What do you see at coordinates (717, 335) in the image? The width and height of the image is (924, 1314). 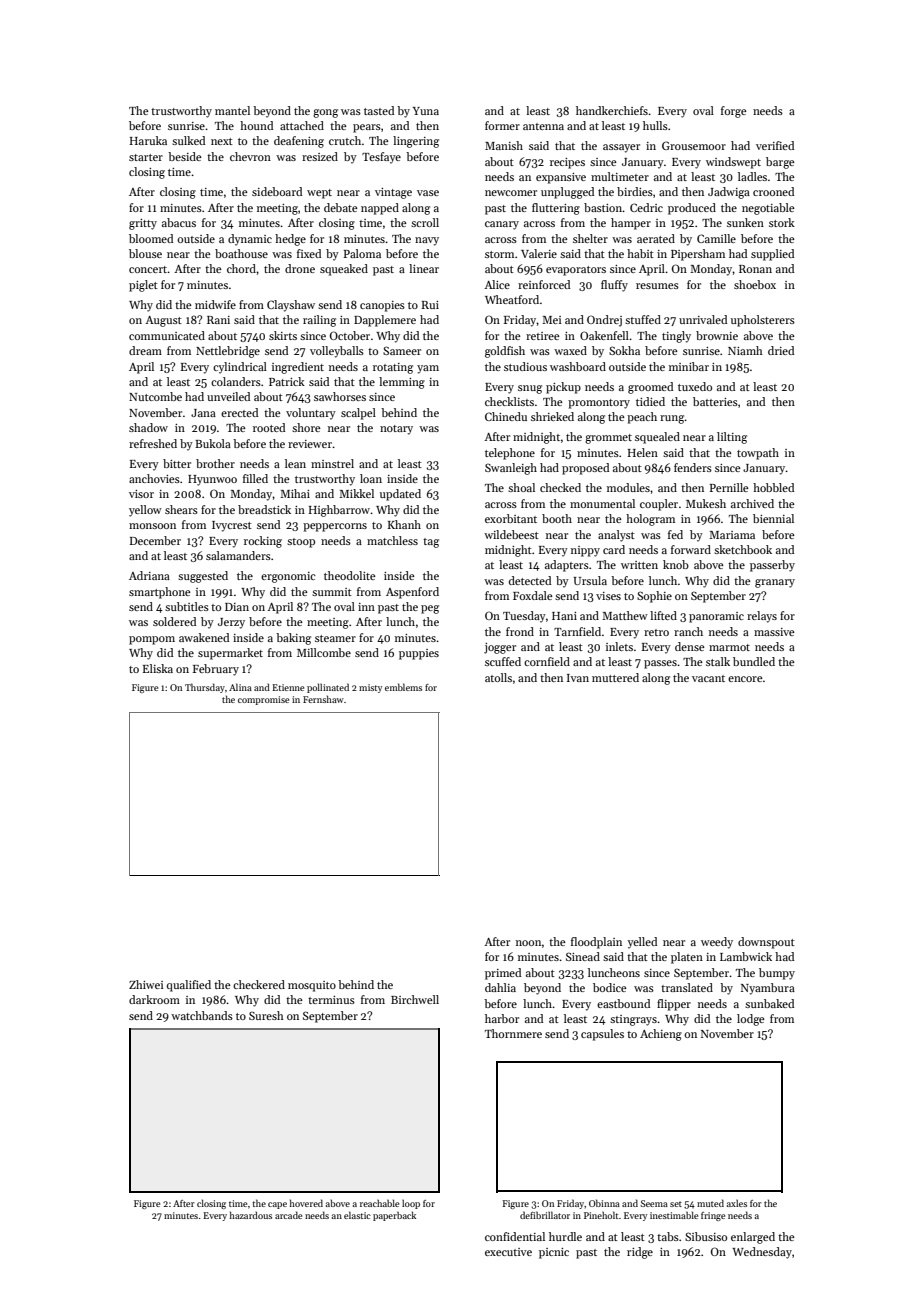 I see `brownie` at bounding box center [717, 335].
